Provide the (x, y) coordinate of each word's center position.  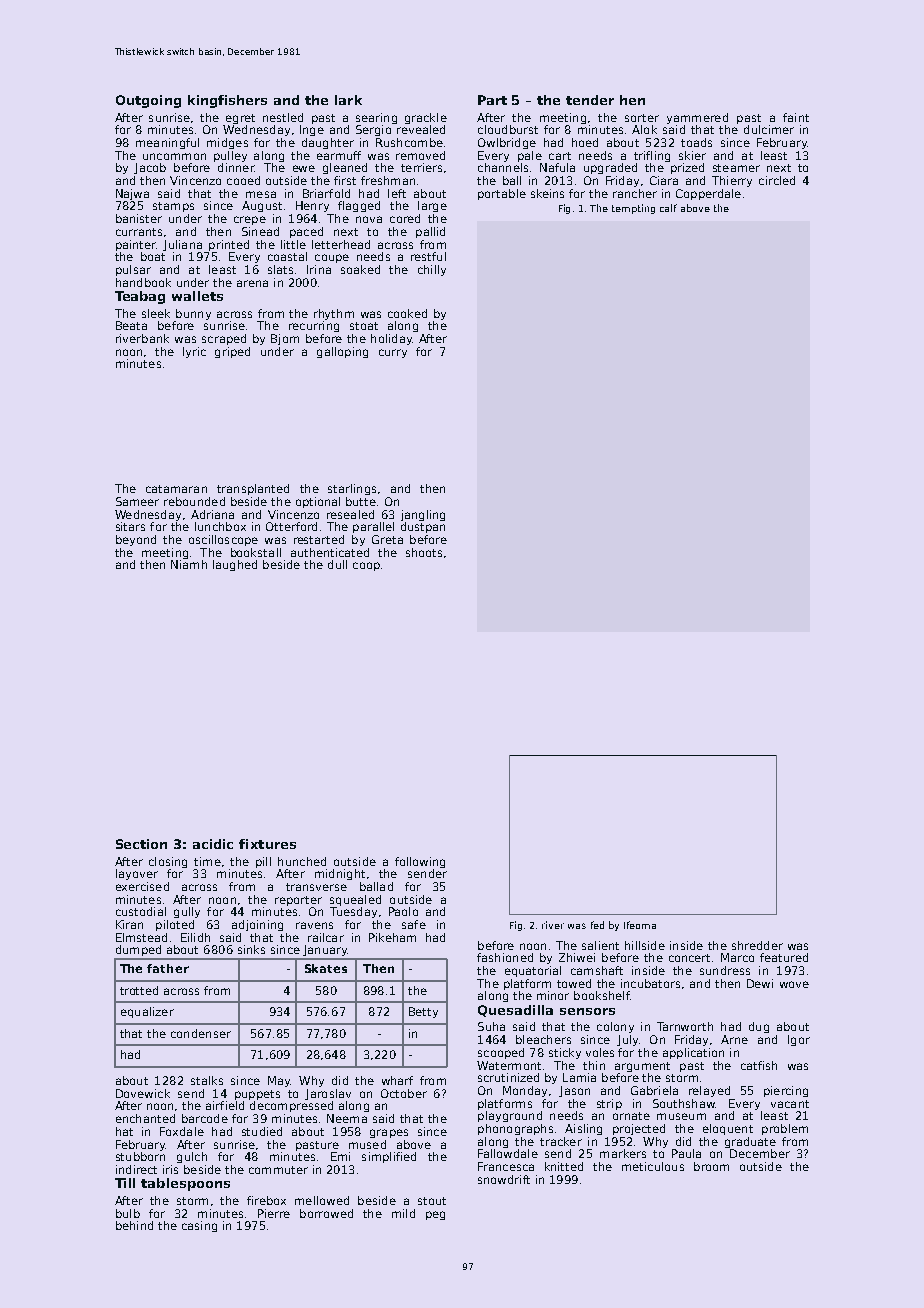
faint (796, 117)
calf (668, 208)
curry (393, 353)
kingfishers (227, 101)
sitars (130, 526)
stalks (207, 1080)
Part (492, 100)
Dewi (760, 983)
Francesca (506, 1166)
